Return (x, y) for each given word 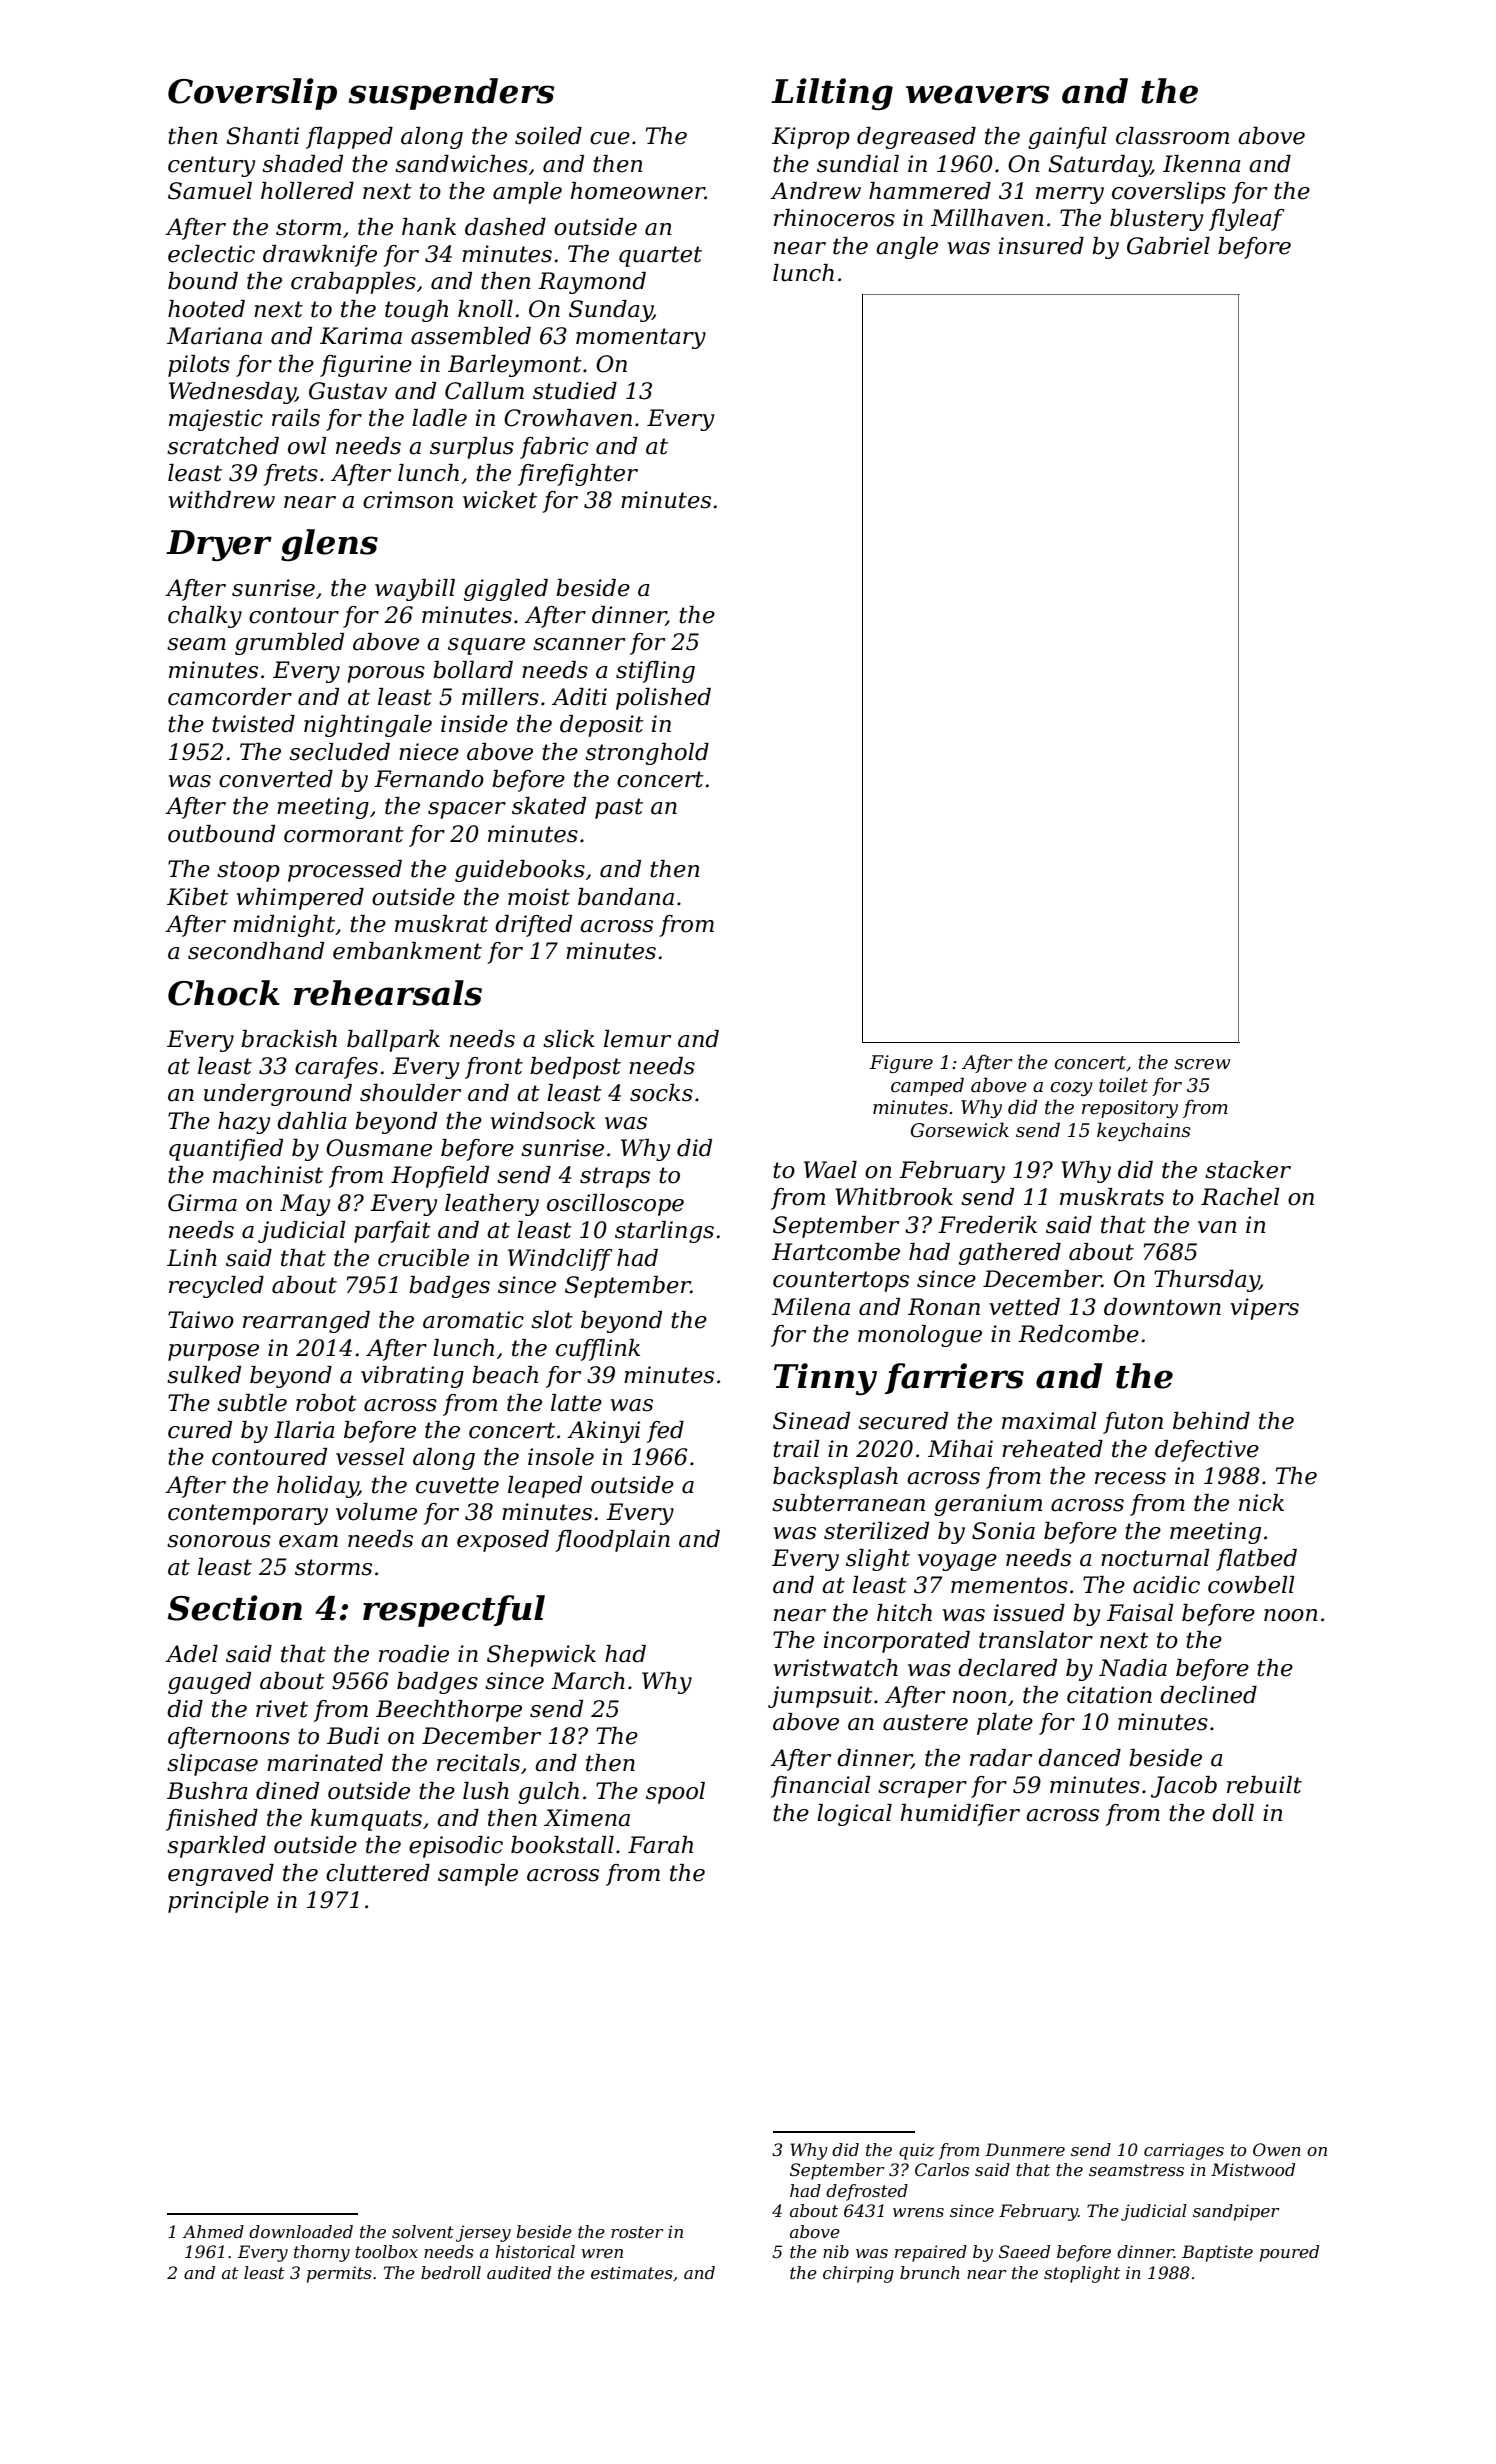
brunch (930, 2272)
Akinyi (603, 1432)
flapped (349, 138)
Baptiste (1217, 2253)
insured (1041, 246)
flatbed (1256, 1560)
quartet (660, 256)
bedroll (451, 2272)
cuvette (457, 1485)
